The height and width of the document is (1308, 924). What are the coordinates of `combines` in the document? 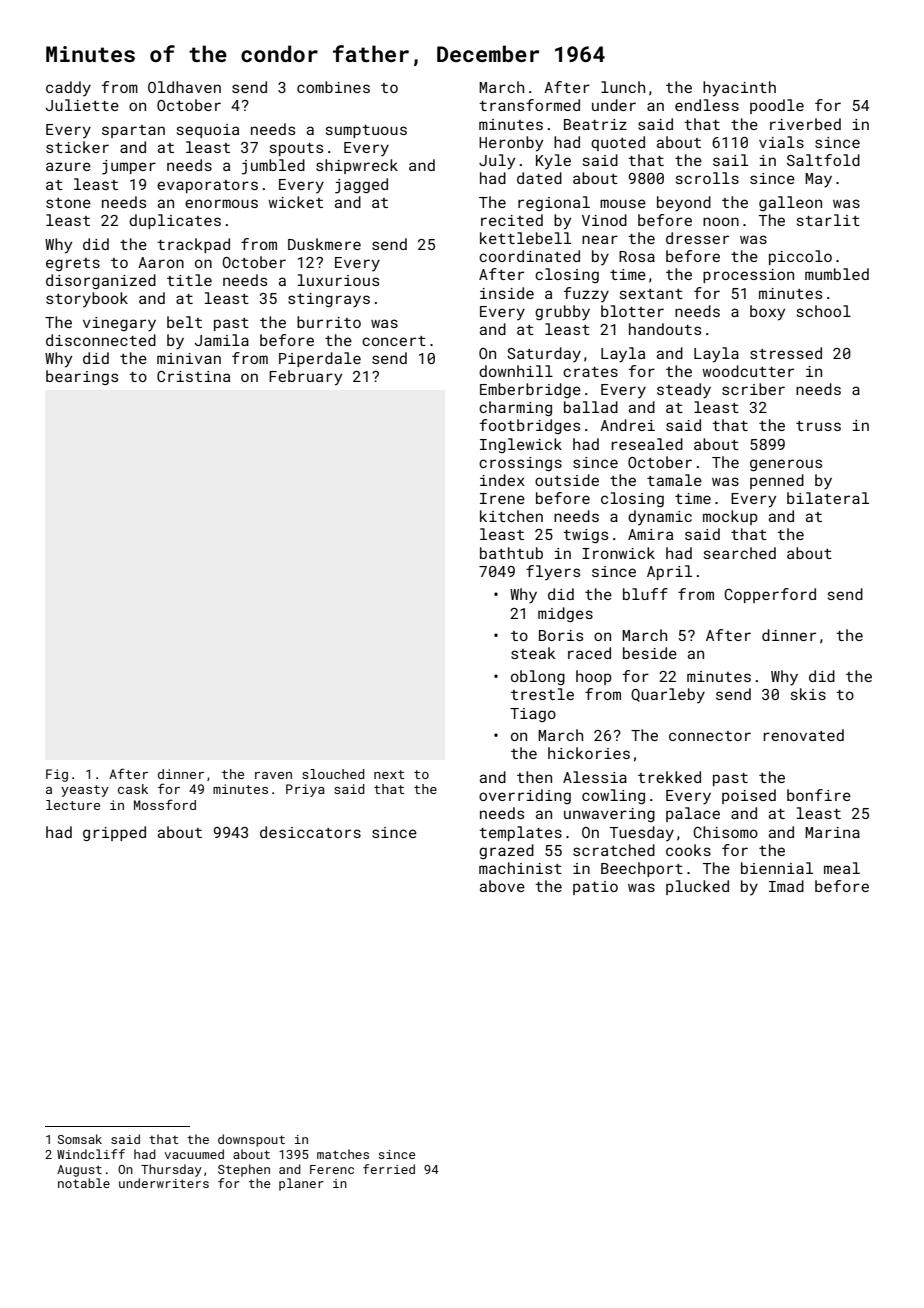 It's located at (333, 87).
